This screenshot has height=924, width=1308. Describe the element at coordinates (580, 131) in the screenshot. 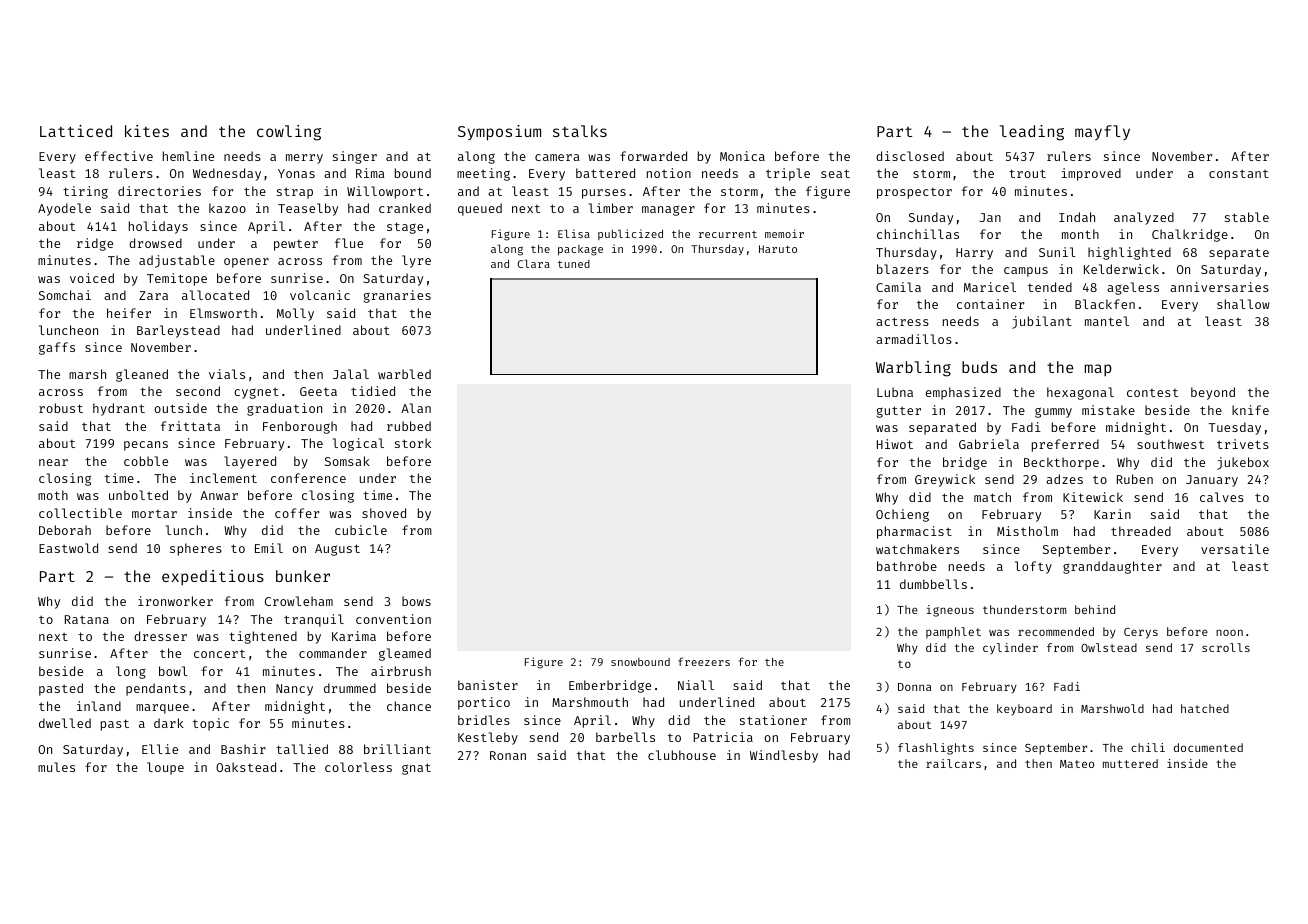

I see `stalks` at that location.
